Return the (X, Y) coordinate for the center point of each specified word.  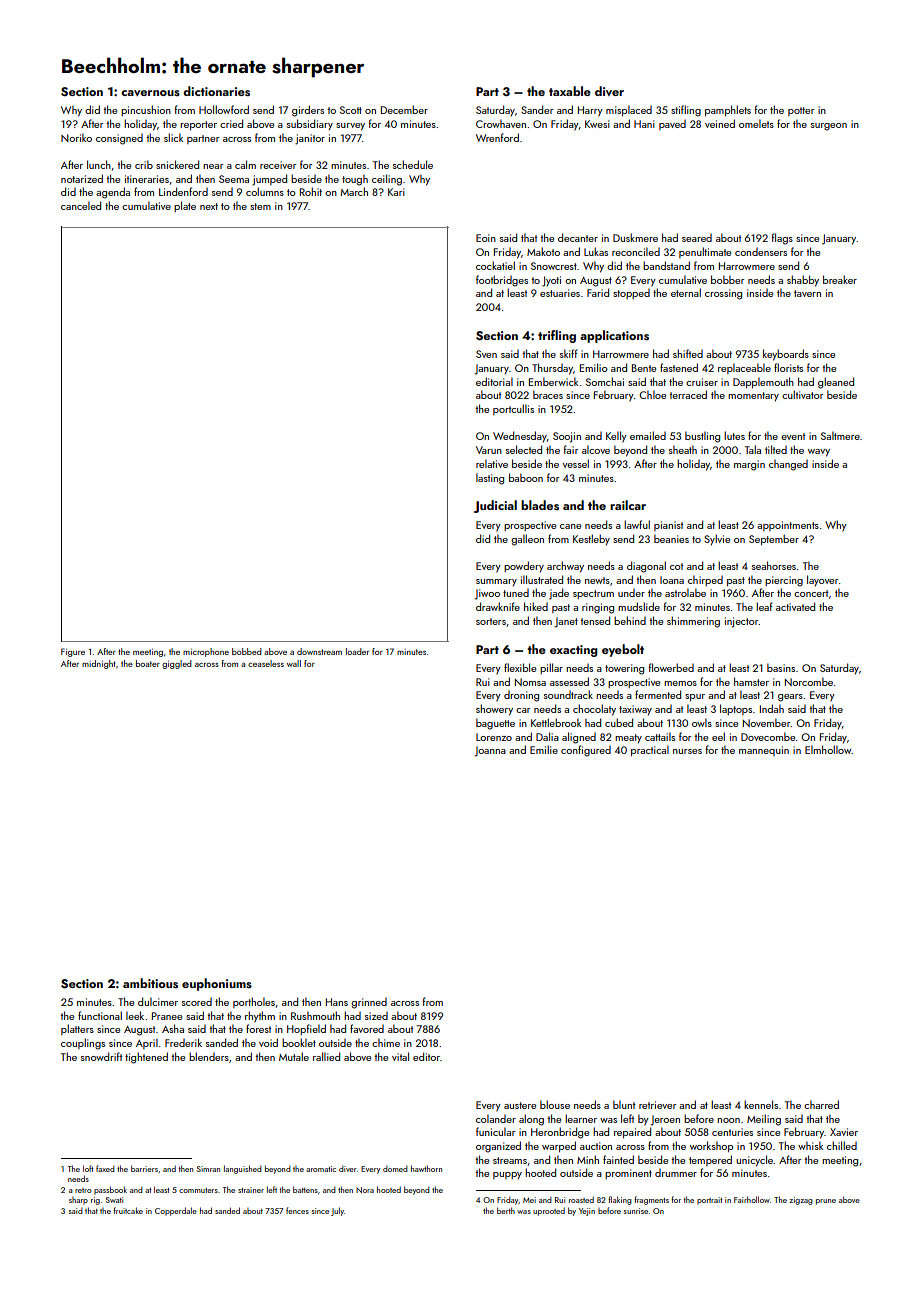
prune (826, 1202)
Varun (489, 450)
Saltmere (840, 435)
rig (95, 1201)
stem (260, 206)
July (337, 1211)
